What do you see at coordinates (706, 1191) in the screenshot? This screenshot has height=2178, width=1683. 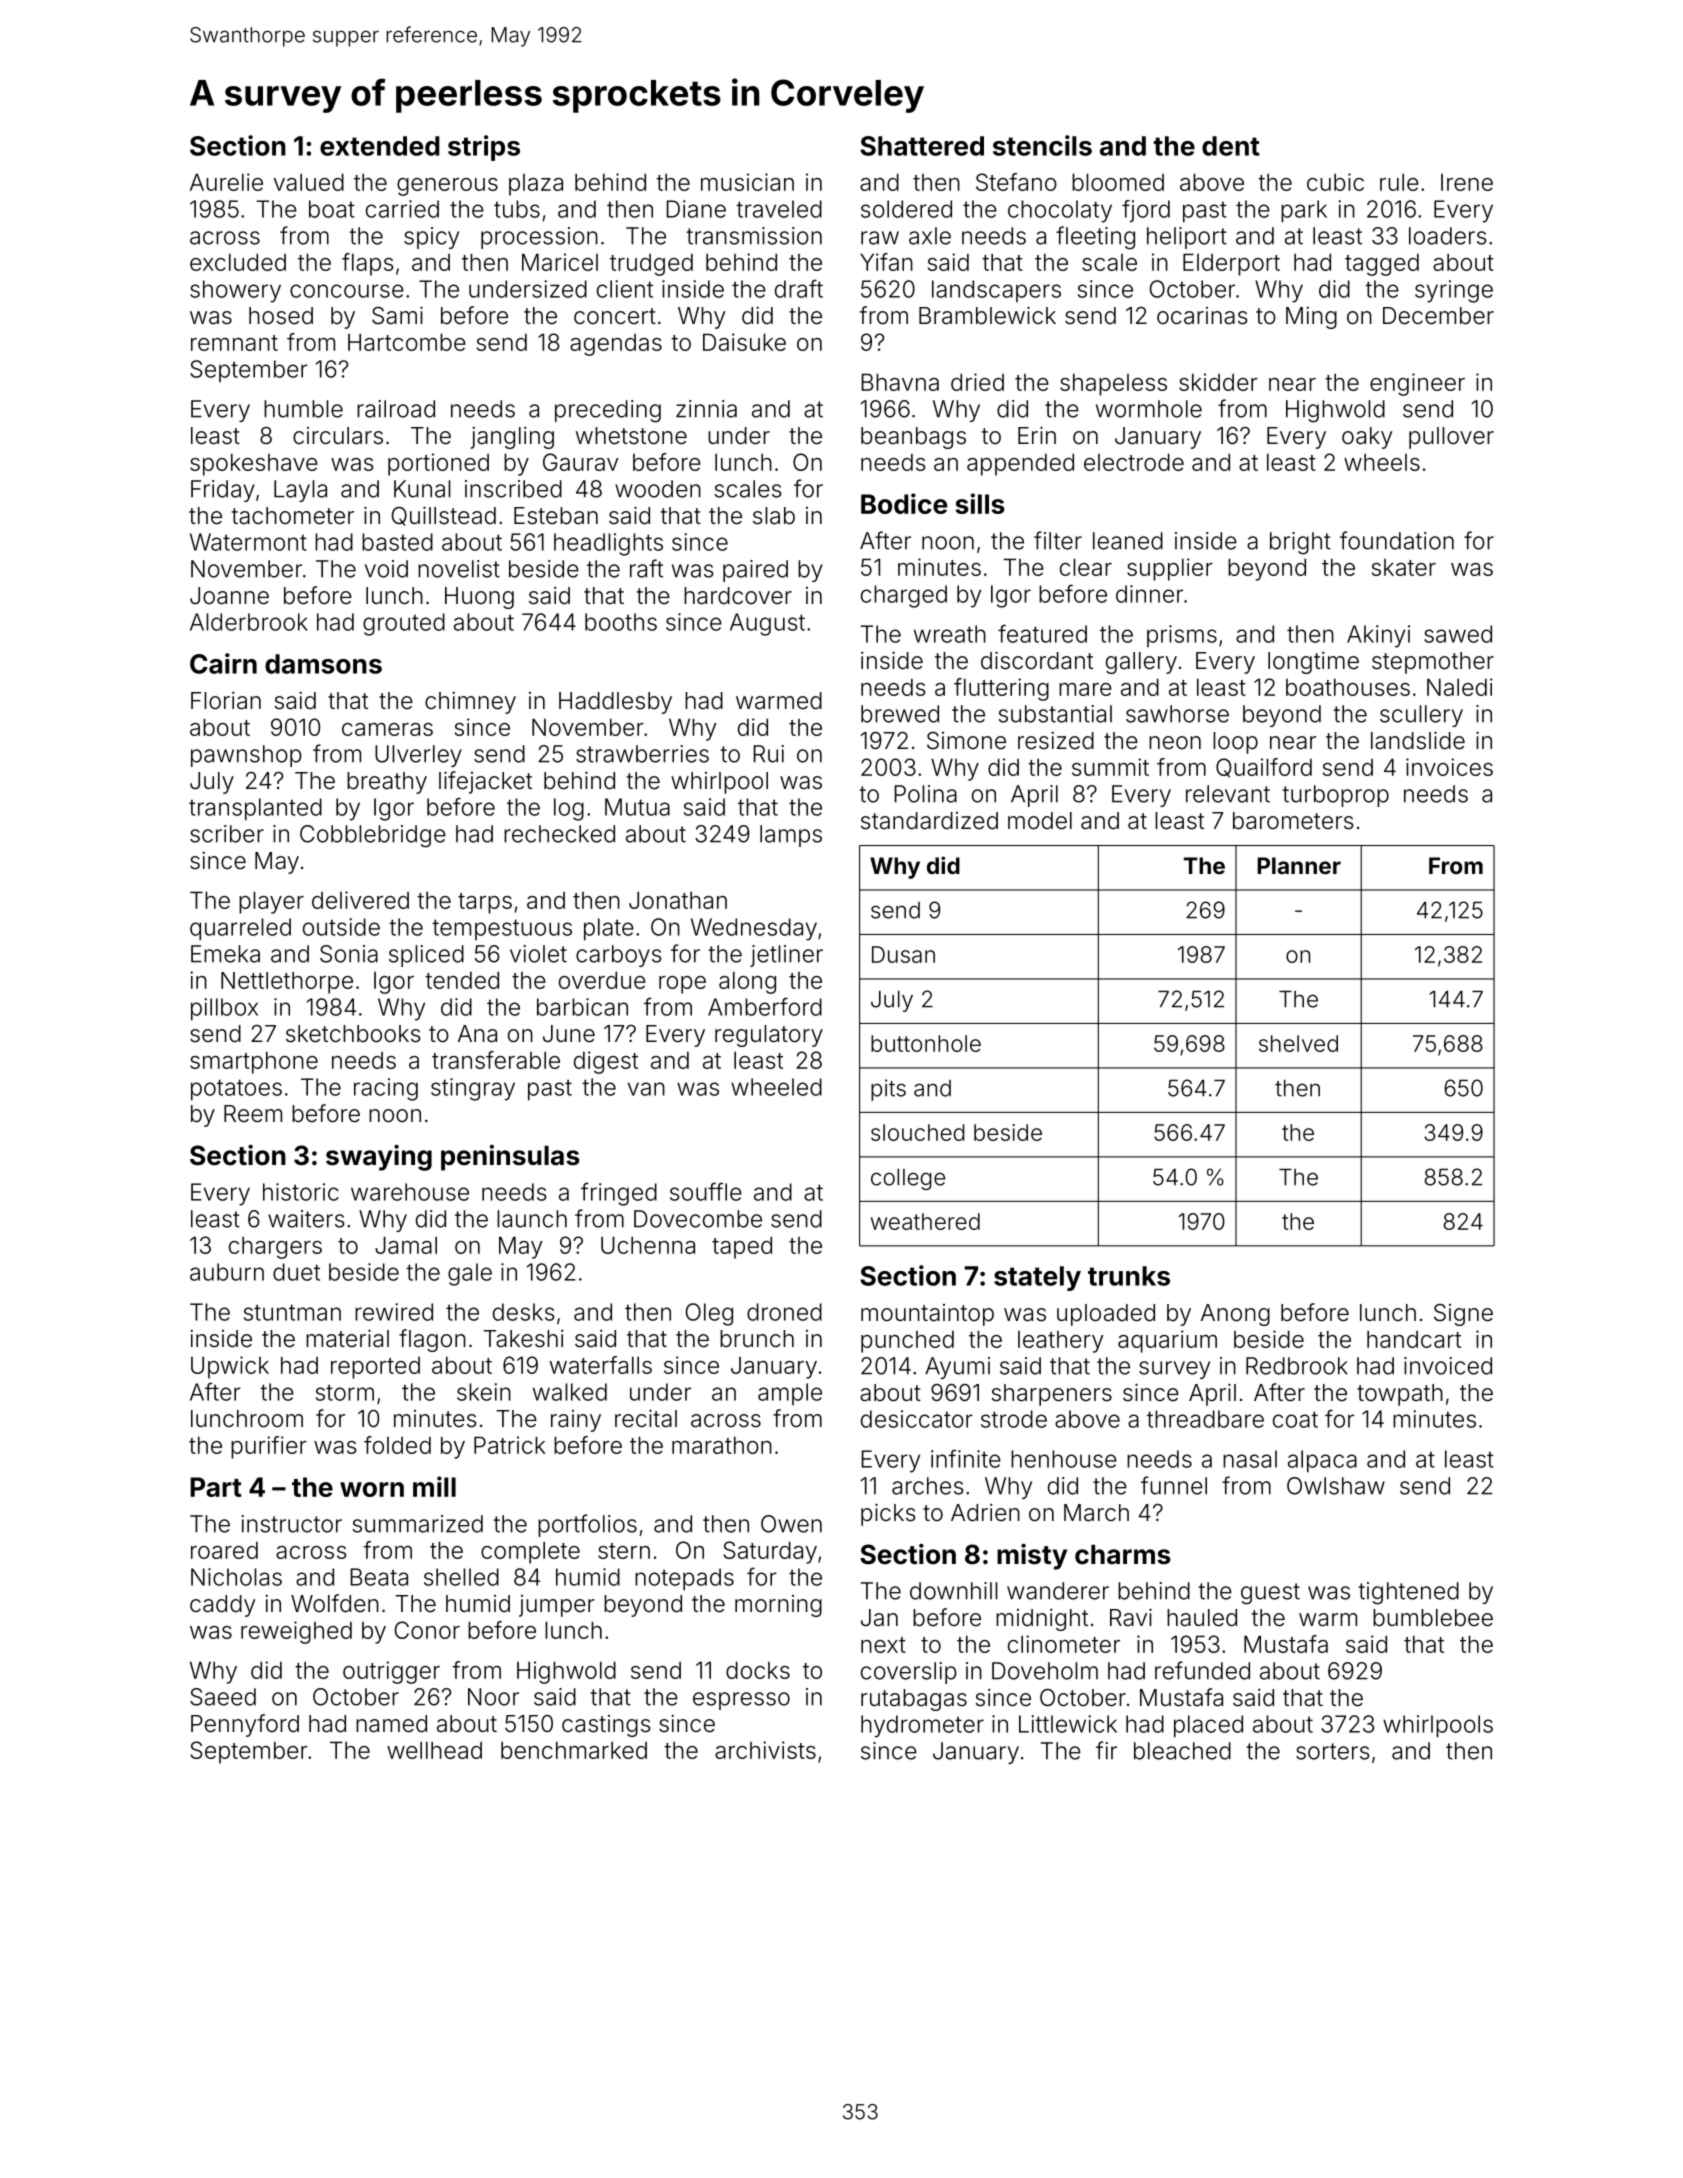 I see `souffle` at bounding box center [706, 1191].
